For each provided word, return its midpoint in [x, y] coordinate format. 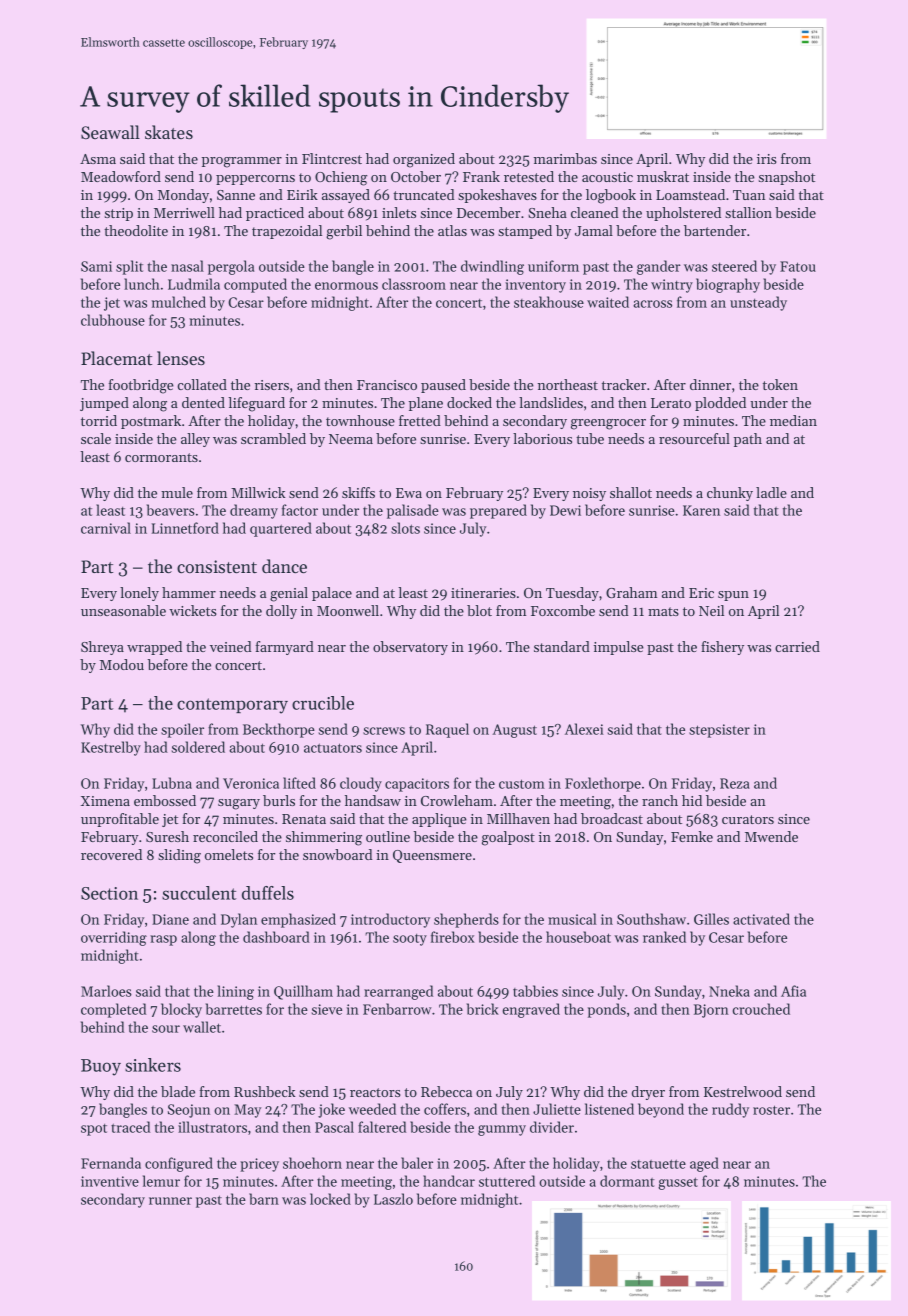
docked [469, 402]
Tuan [749, 195]
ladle [771, 492]
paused [443, 386]
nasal [187, 266]
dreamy [254, 511]
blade [178, 1091]
